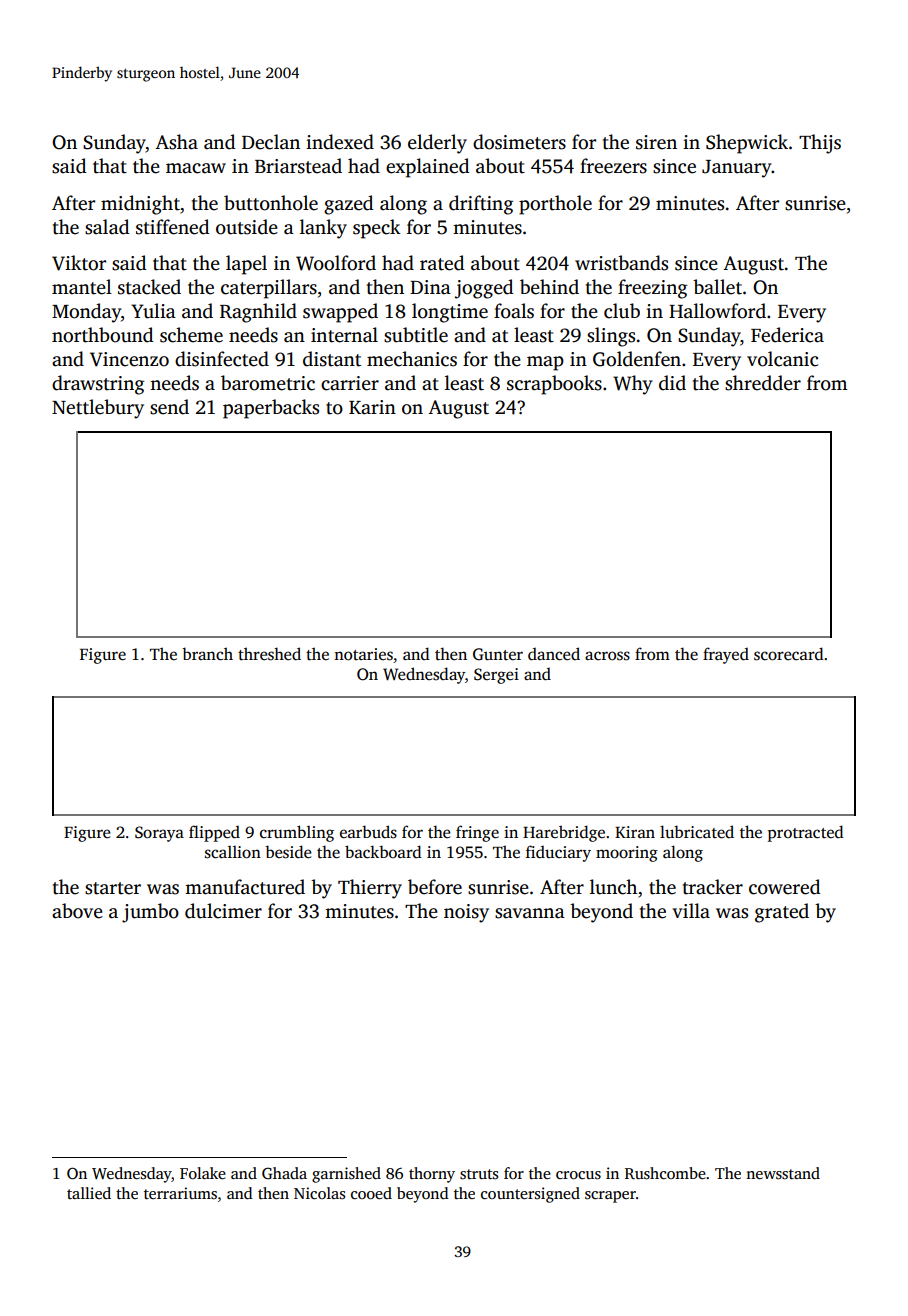 This page has height=1316, width=908. What do you see at coordinates (363, 654) in the page?
I see `notaries` at bounding box center [363, 654].
